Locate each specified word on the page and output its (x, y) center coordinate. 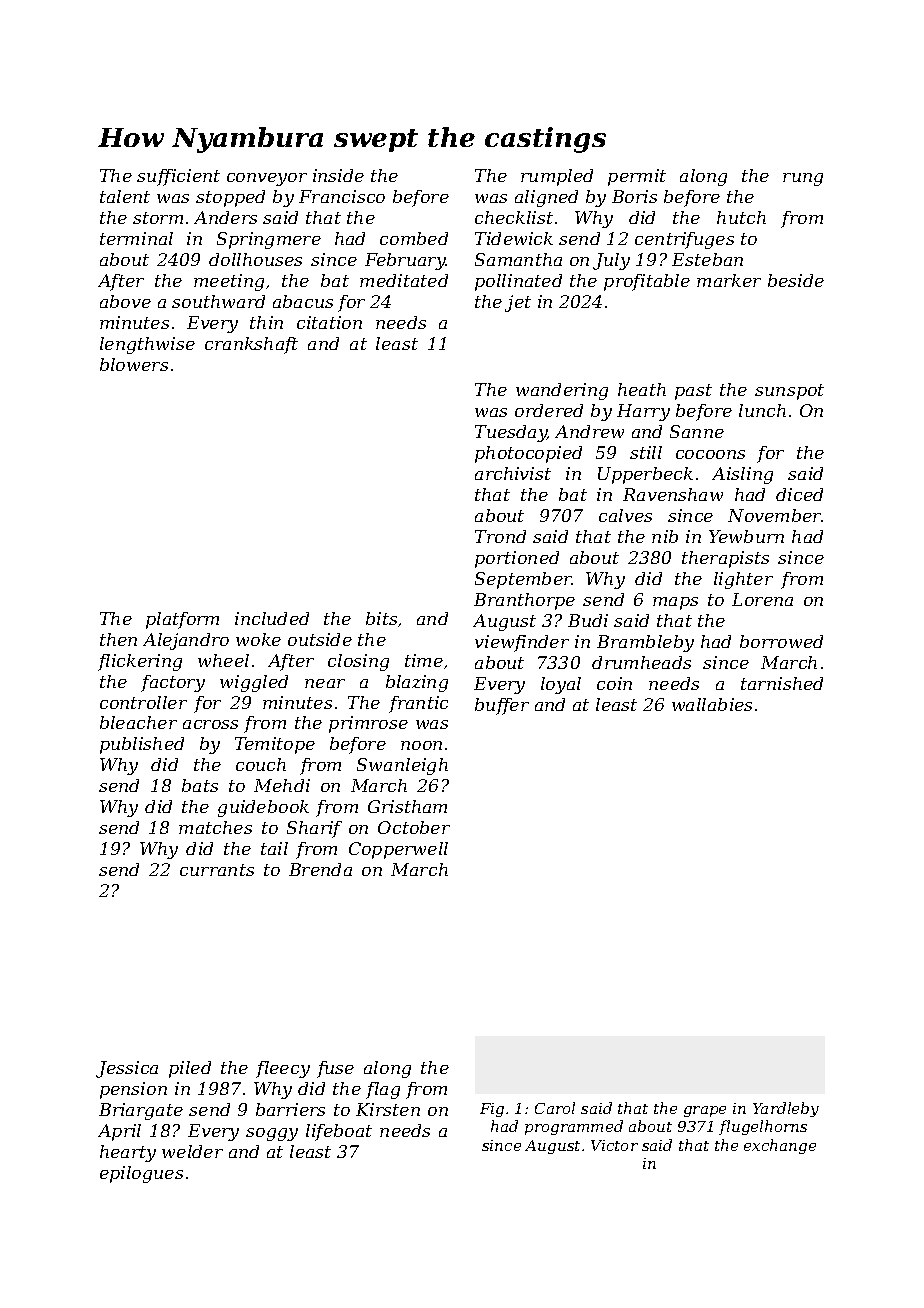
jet (518, 303)
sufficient (178, 177)
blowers (134, 364)
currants (217, 870)
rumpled (557, 177)
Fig (492, 1110)
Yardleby (786, 1109)
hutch (741, 217)
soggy (272, 1134)
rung (803, 179)
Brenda (320, 869)
